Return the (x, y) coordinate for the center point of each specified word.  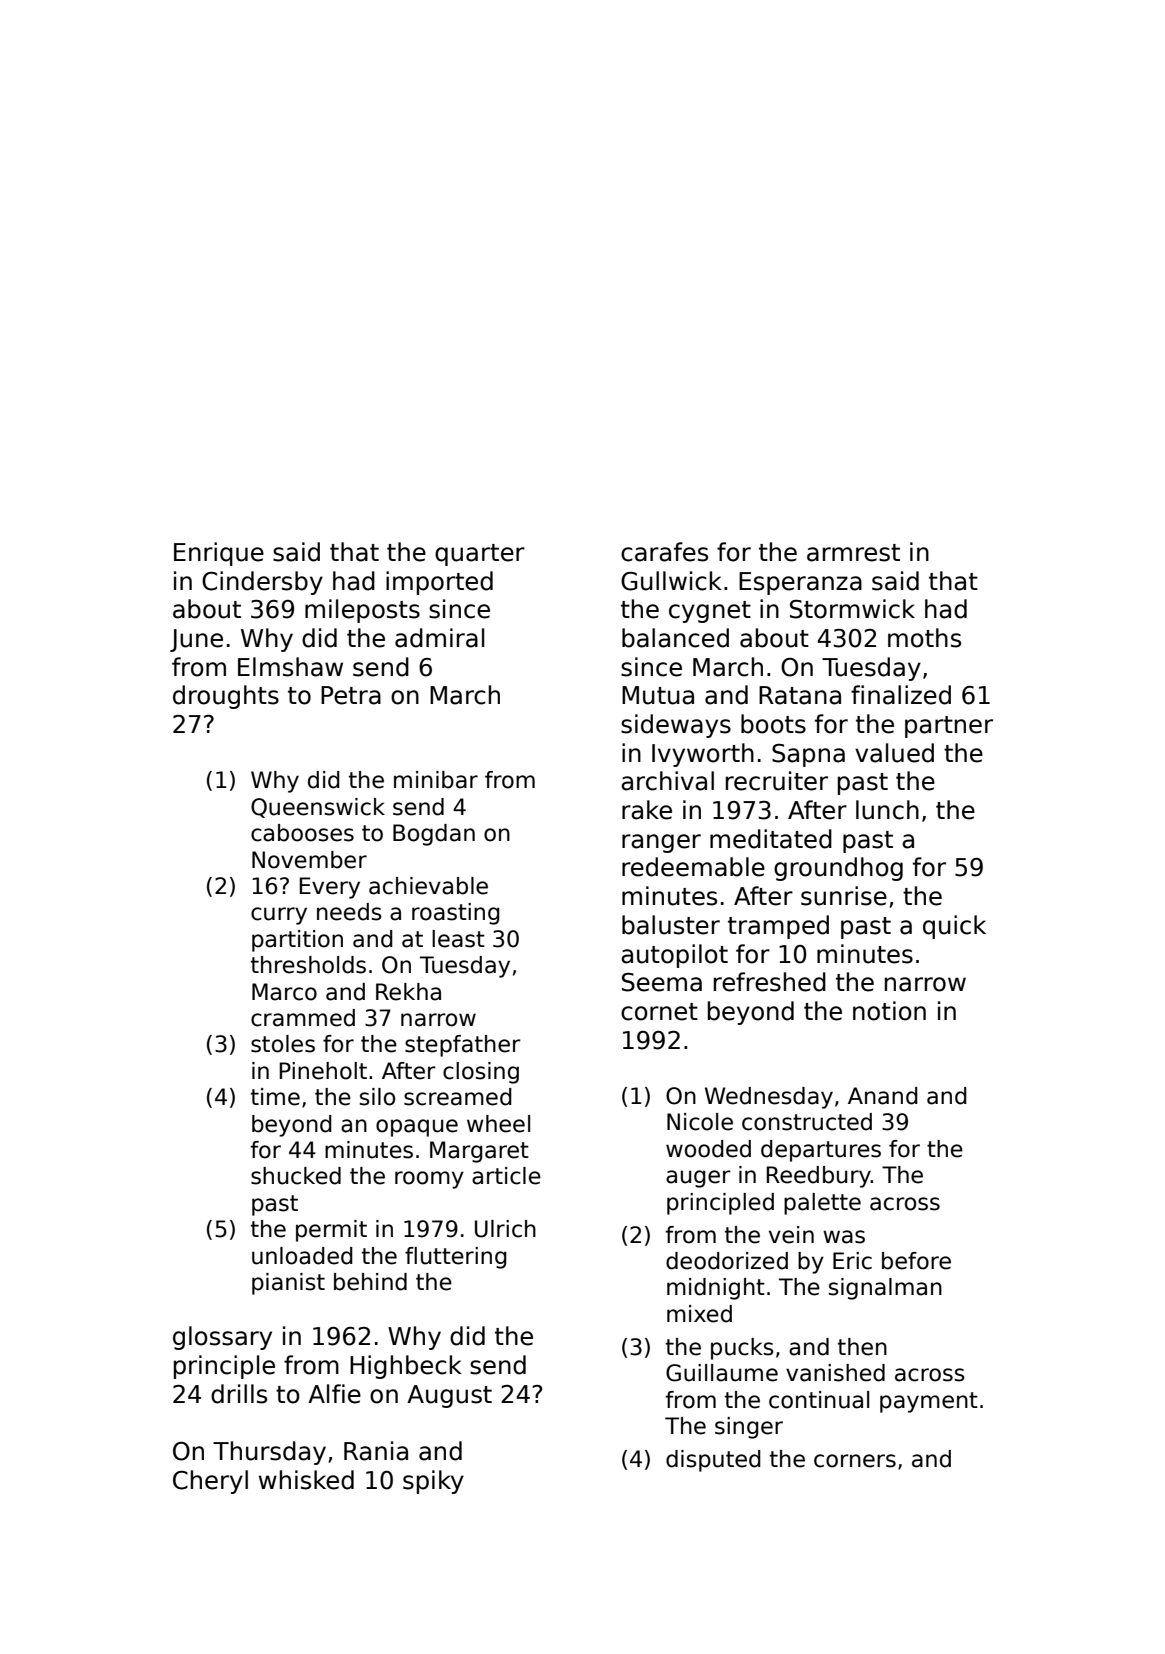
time (275, 1097)
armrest (853, 553)
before (916, 1261)
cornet (659, 1012)
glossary (222, 1338)
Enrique (219, 554)
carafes (664, 552)
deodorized (727, 1261)
